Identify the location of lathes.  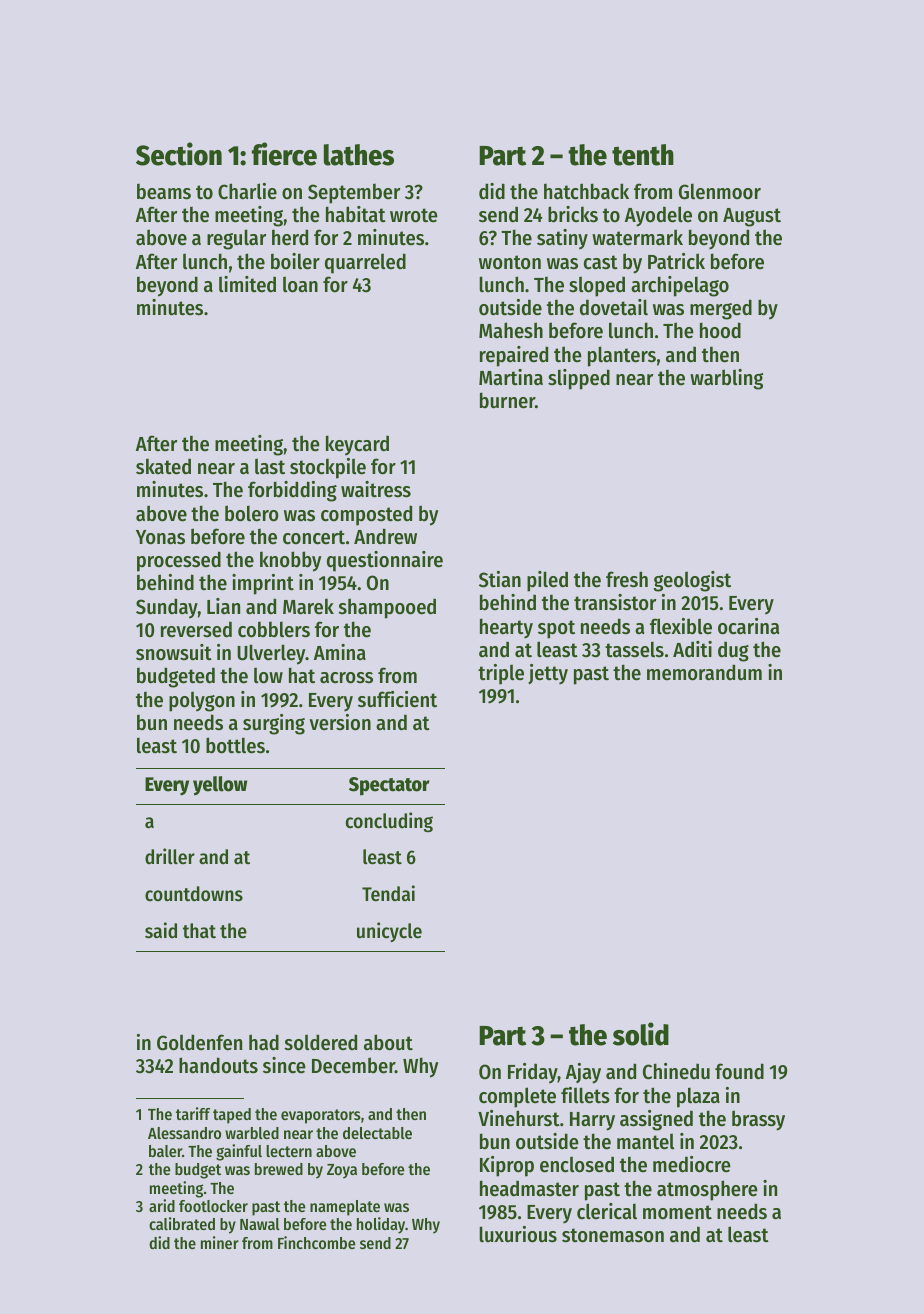
(359, 155).
